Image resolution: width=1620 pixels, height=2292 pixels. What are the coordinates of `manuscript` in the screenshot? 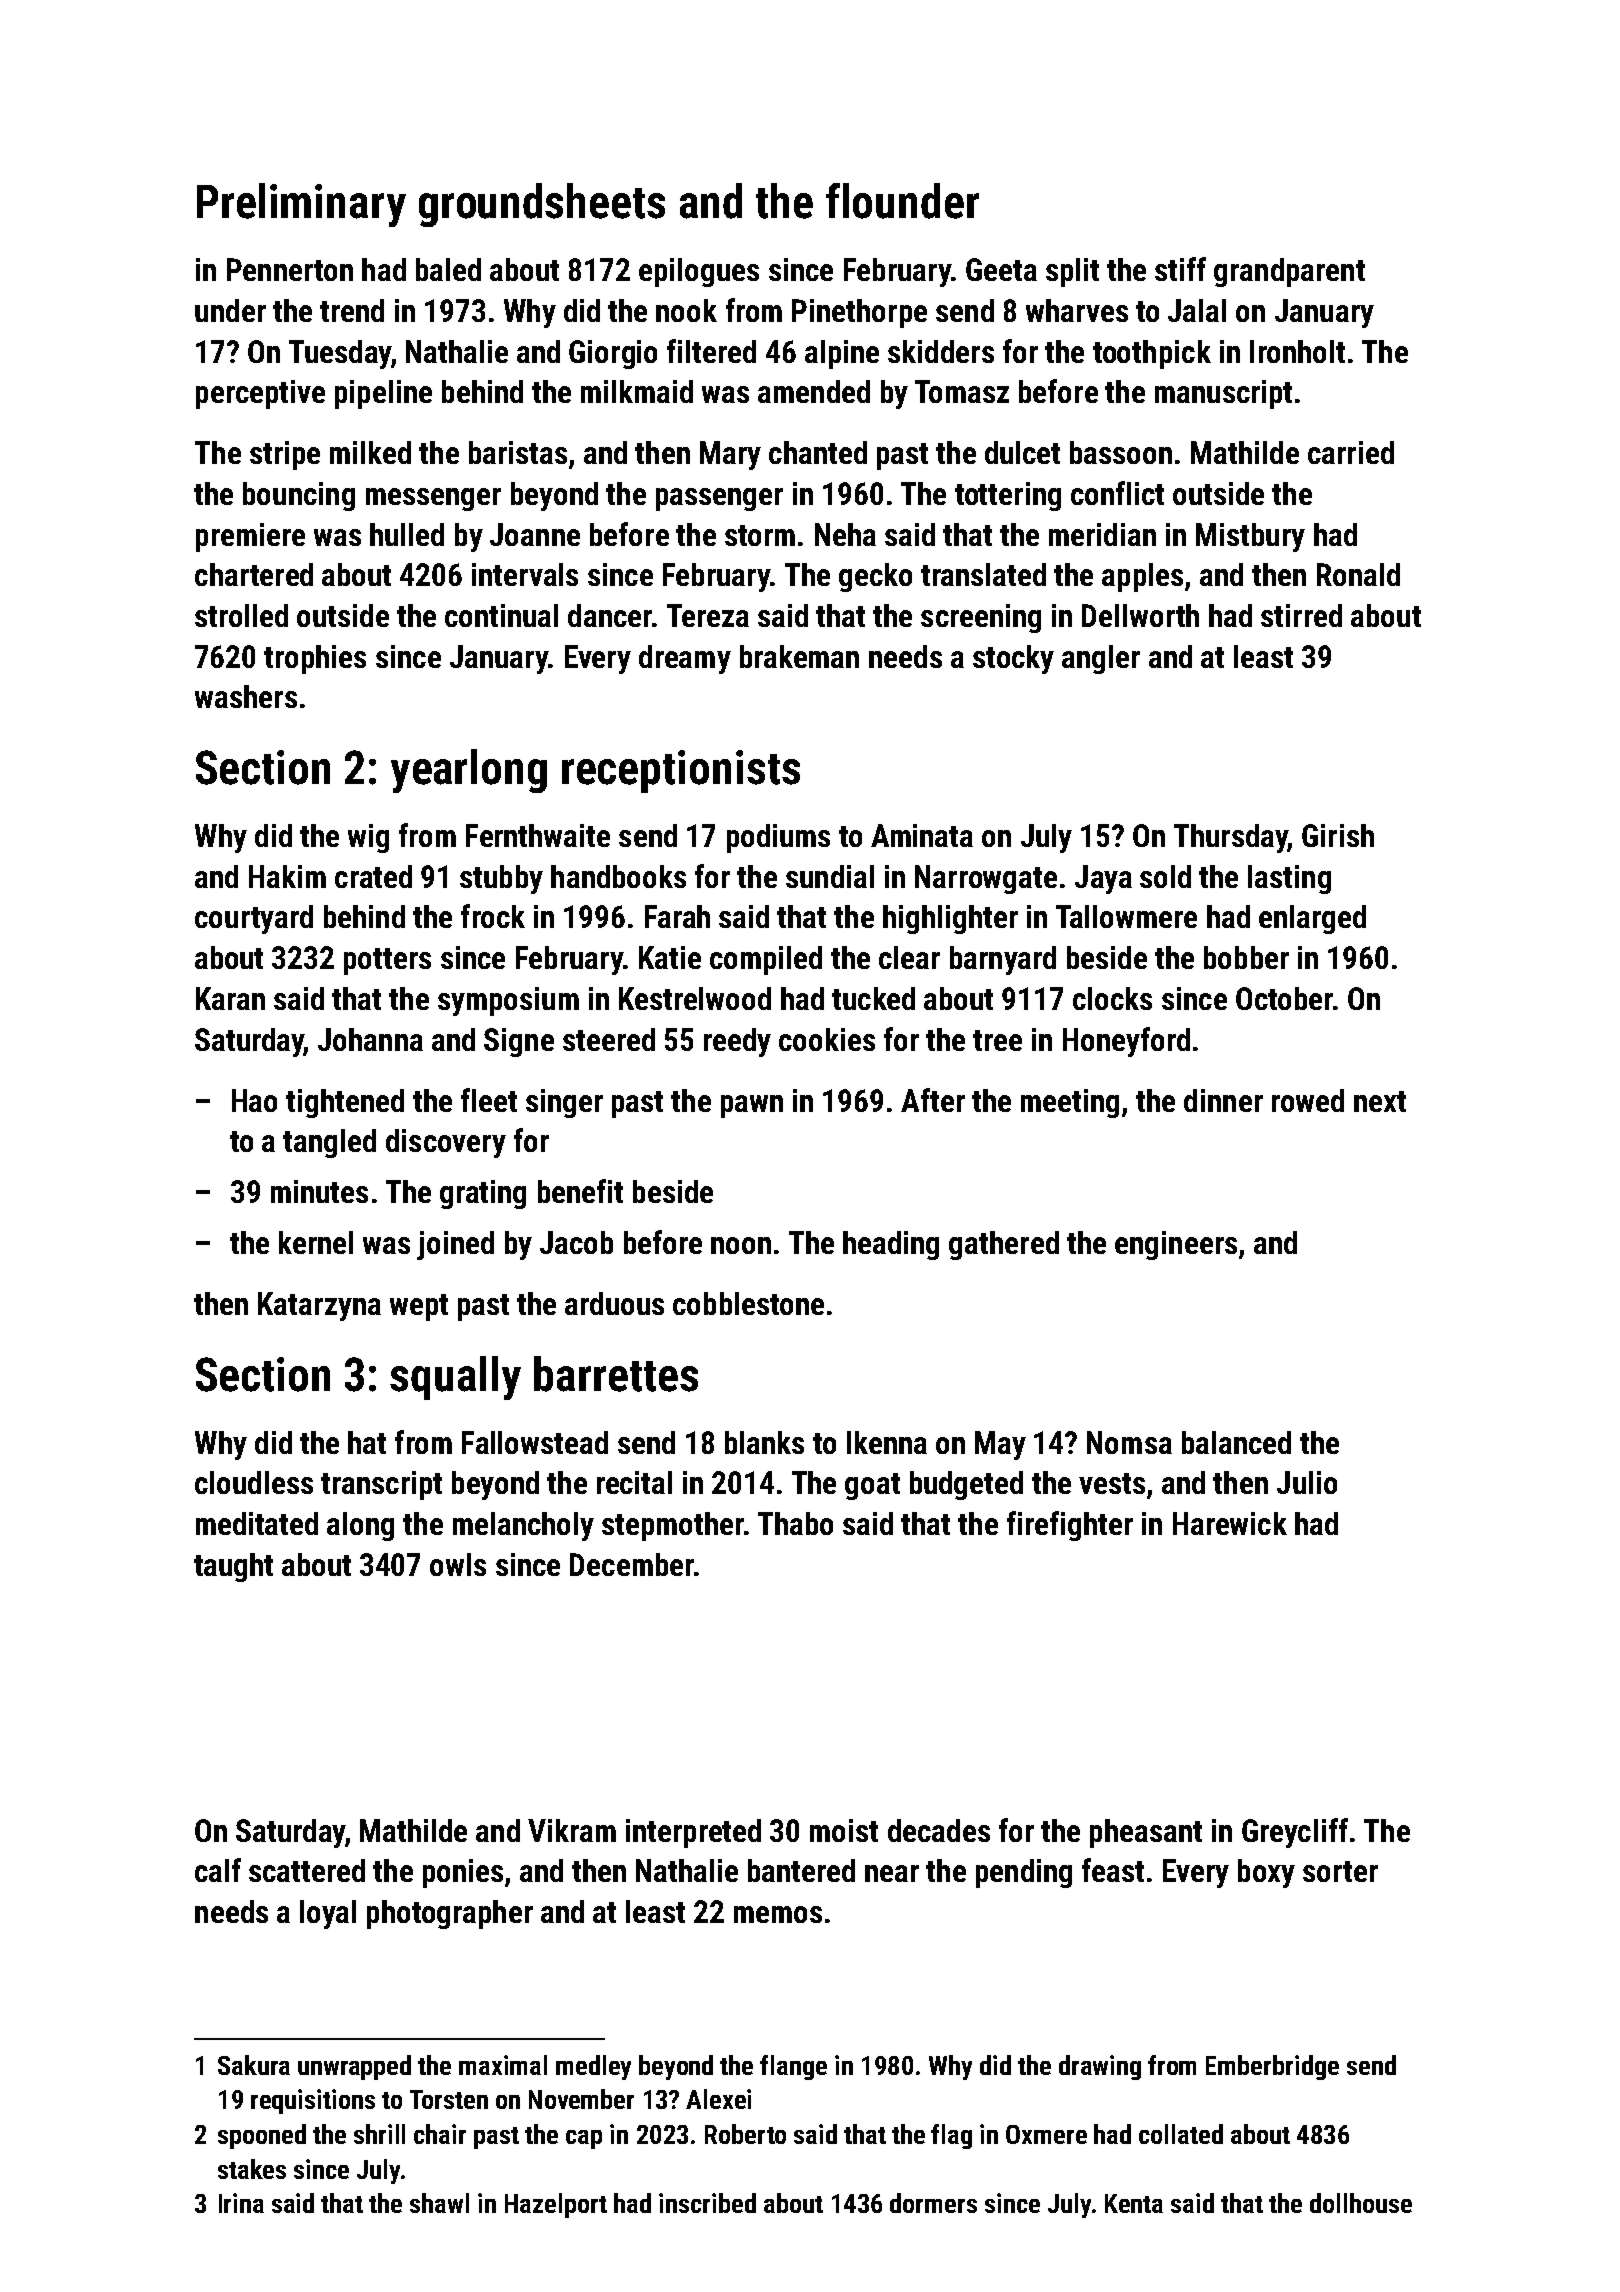 It's located at (1223, 394).
